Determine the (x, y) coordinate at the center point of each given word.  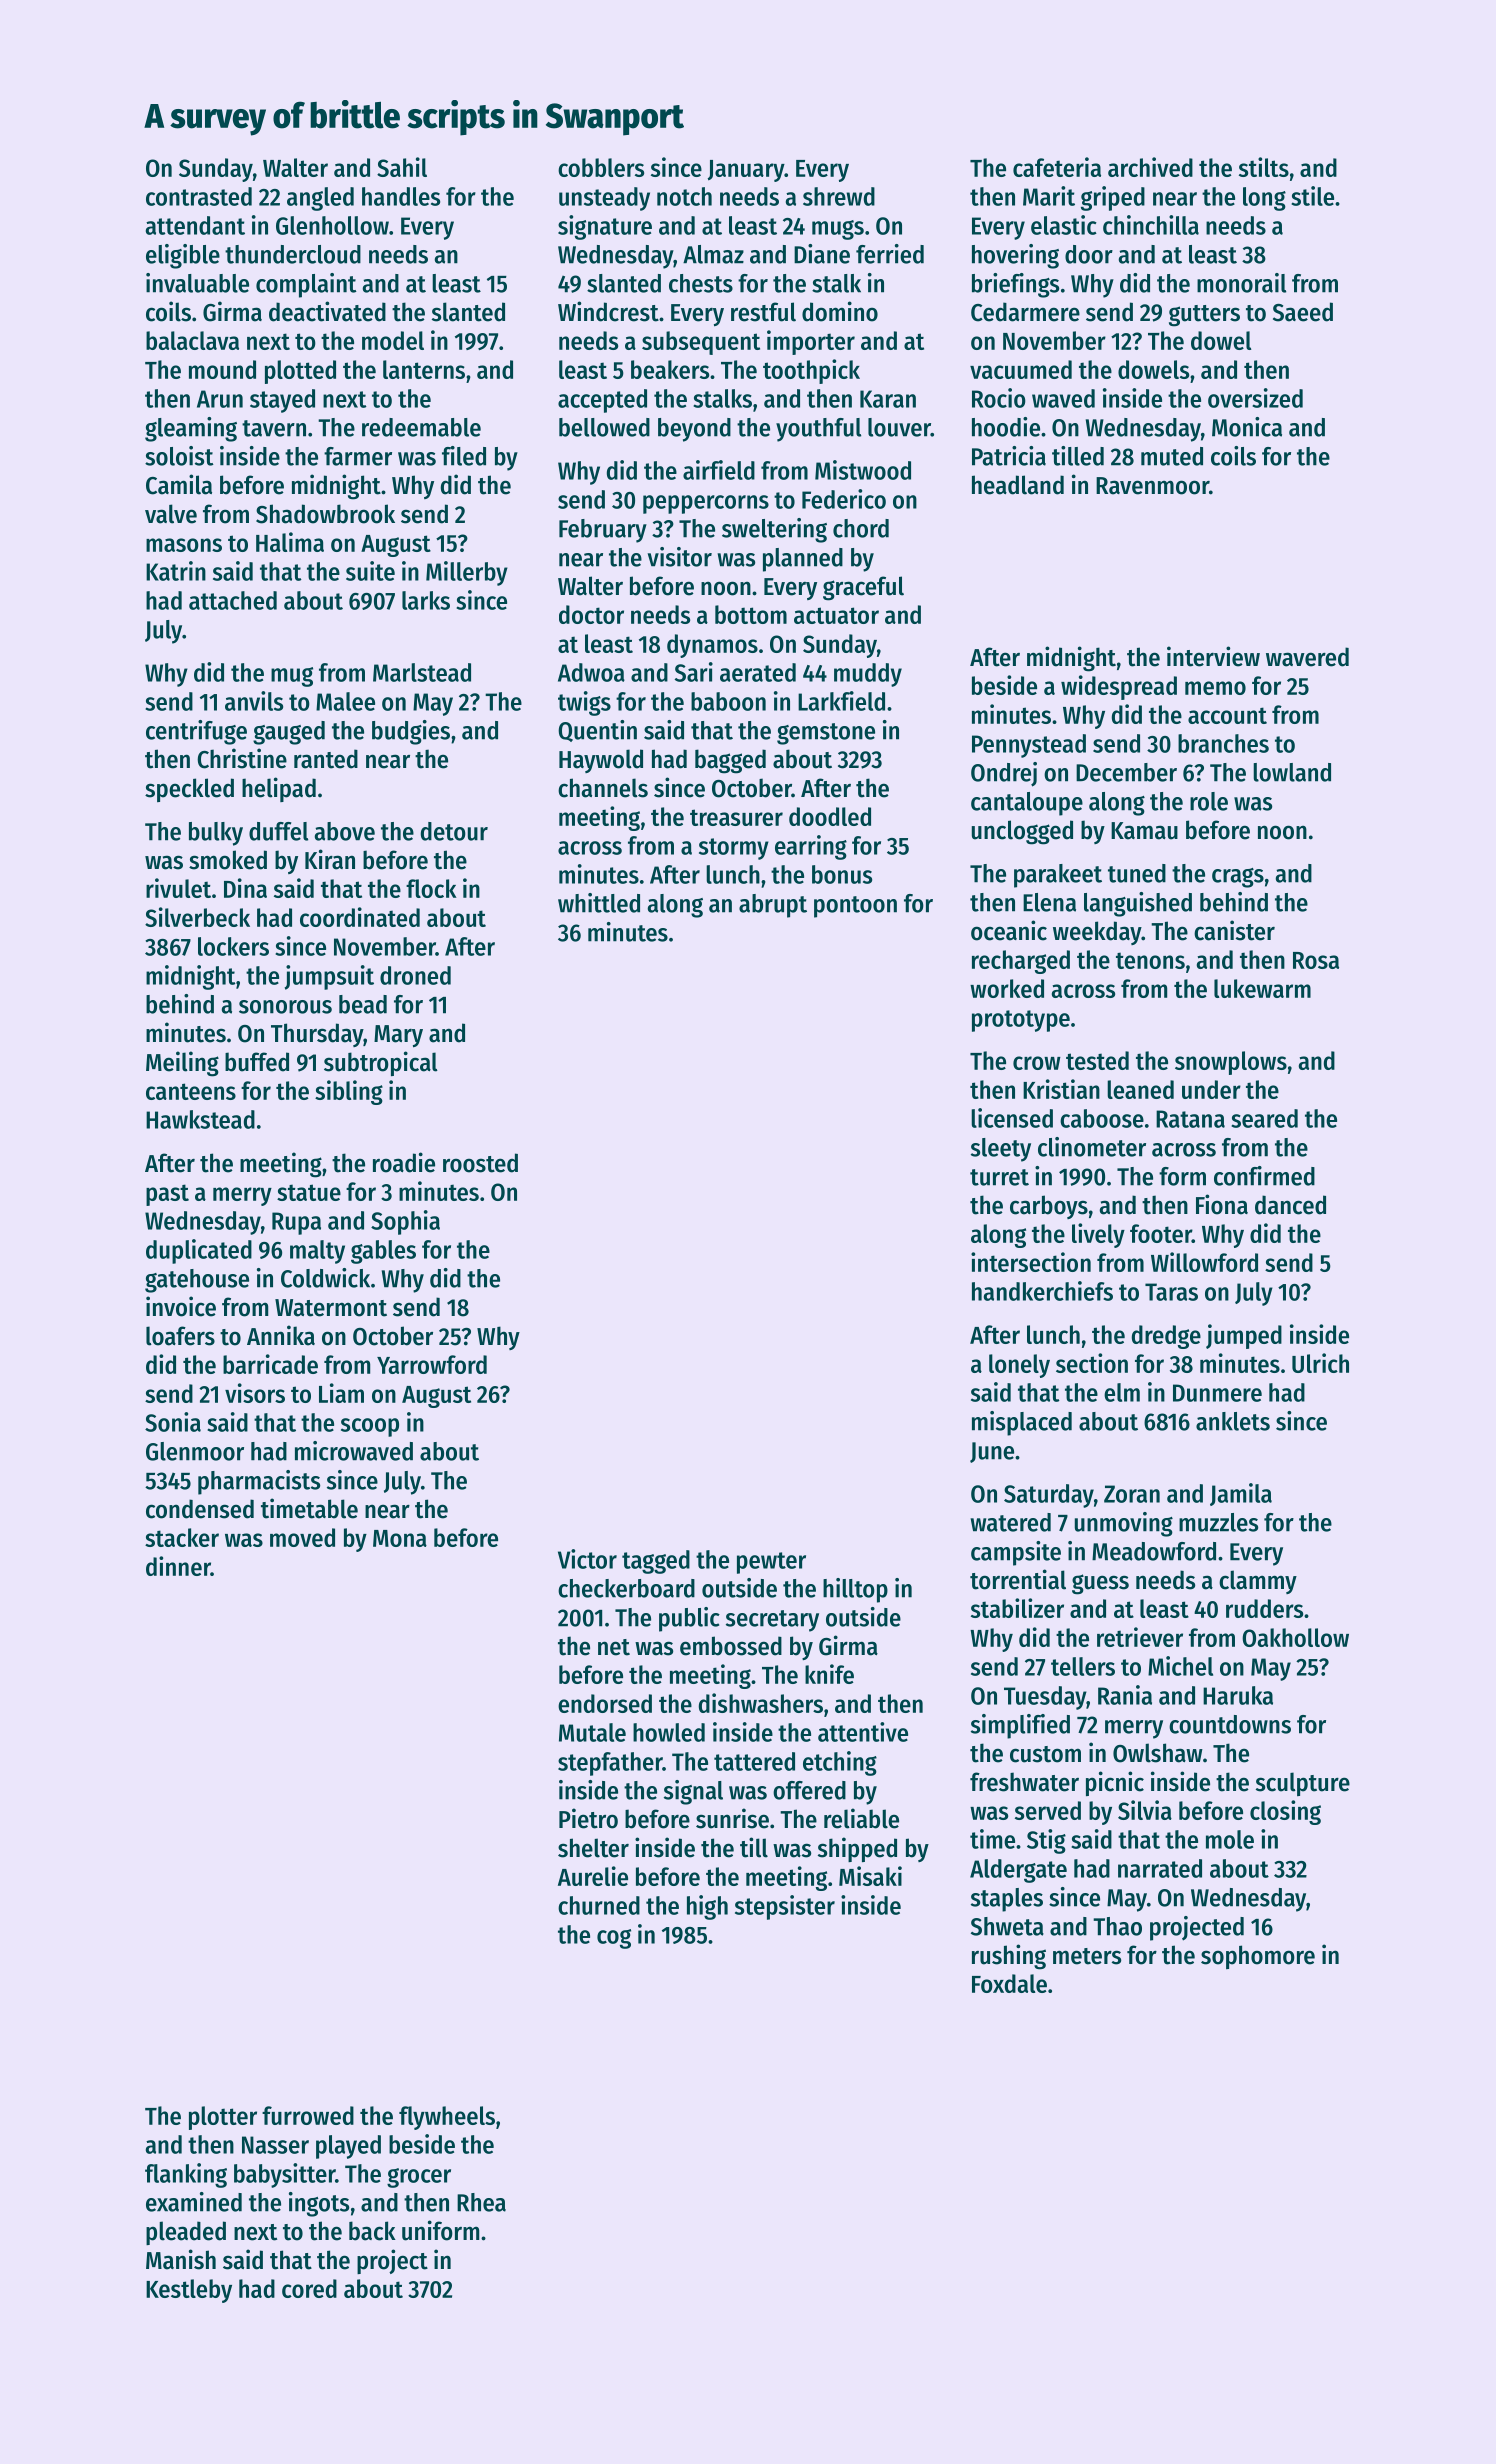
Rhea (481, 2202)
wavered (1307, 657)
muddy (868, 675)
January (746, 171)
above (345, 831)
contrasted (199, 196)
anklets (1233, 1421)
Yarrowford (432, 1364)
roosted (480, 1163)
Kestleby (189, 2291)
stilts (1264, 167)
